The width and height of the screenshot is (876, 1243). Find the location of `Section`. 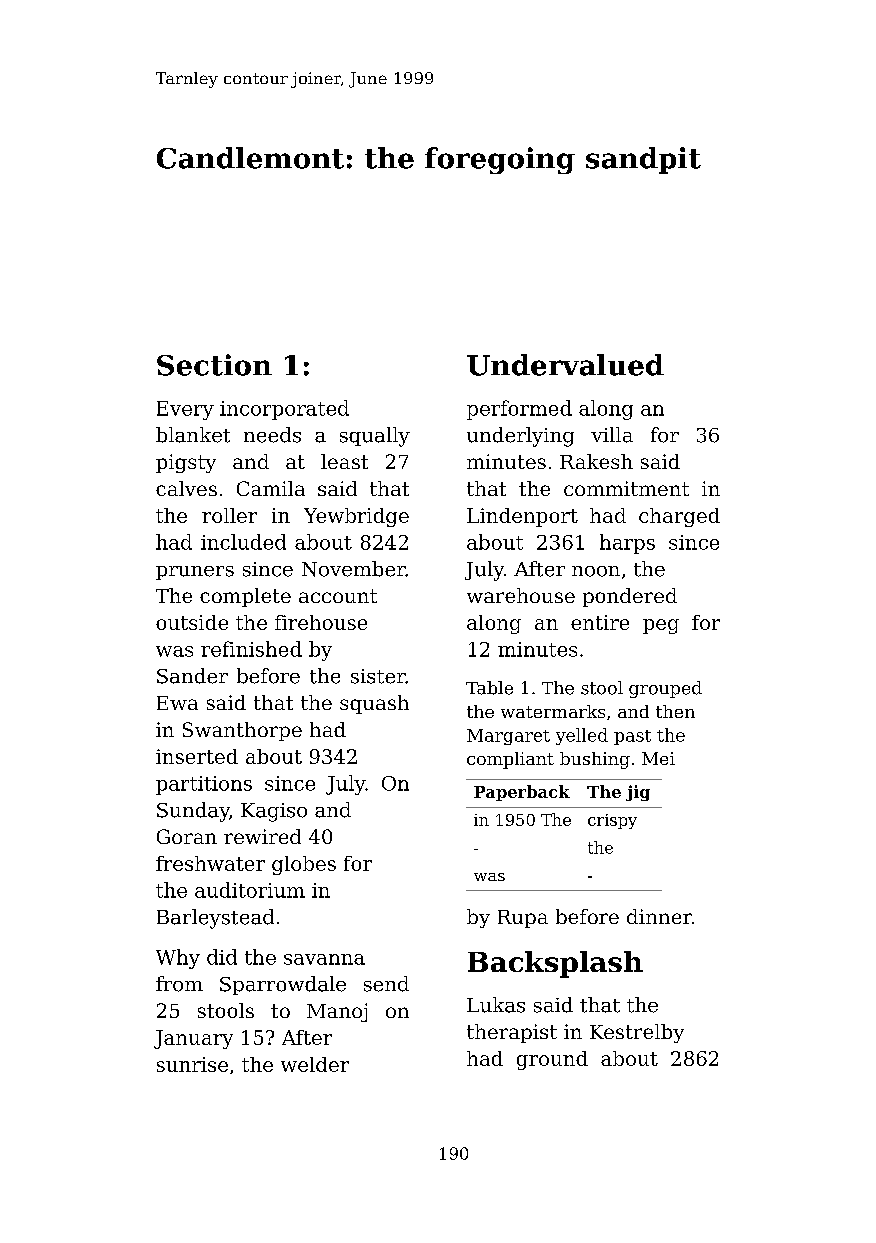

Section is located at coordinates (214, 365).
